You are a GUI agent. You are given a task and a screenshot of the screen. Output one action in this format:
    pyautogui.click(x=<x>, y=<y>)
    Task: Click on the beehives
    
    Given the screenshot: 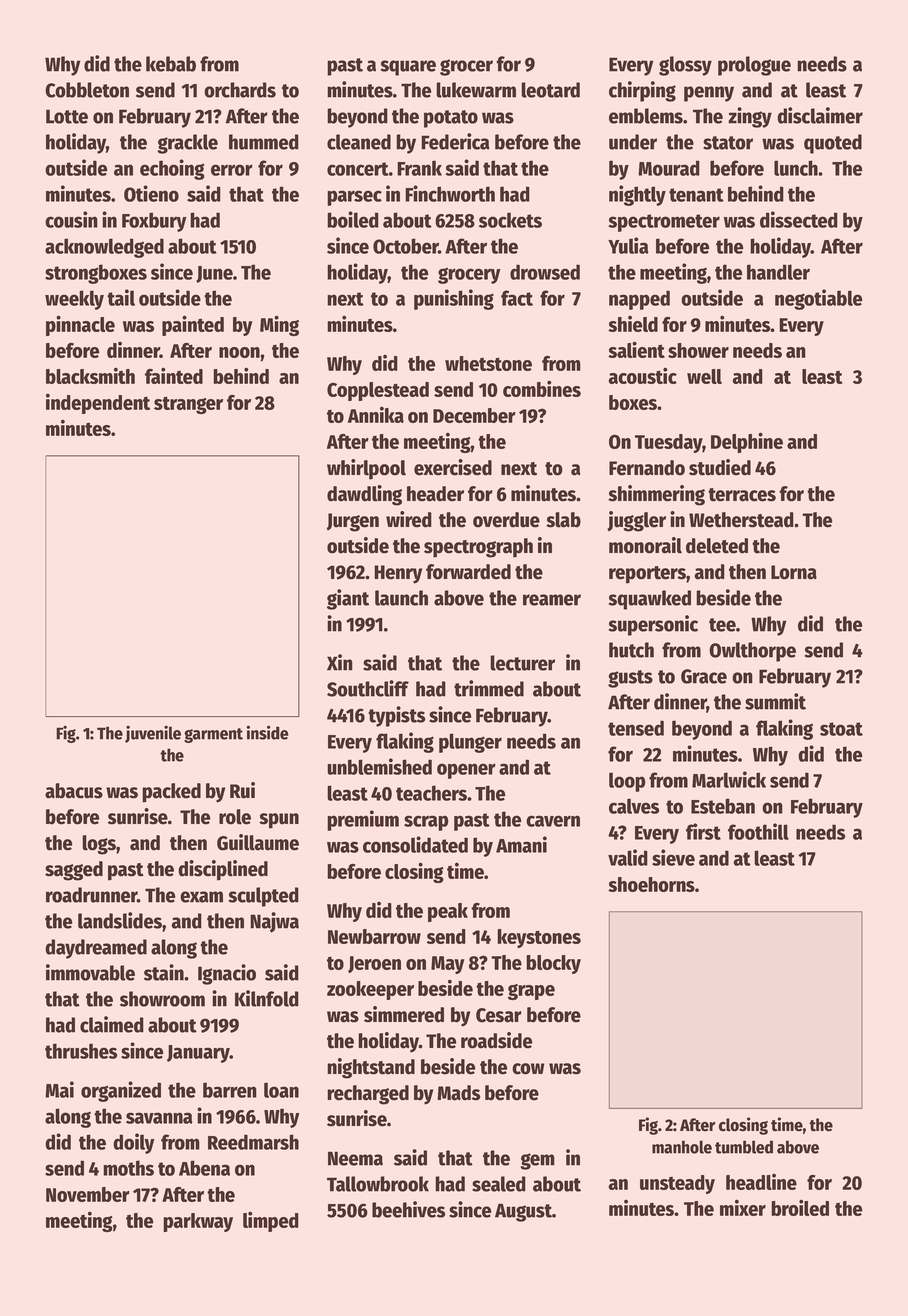 What is the action you would take?
    pyautogui.click(x=408, y=1209)
